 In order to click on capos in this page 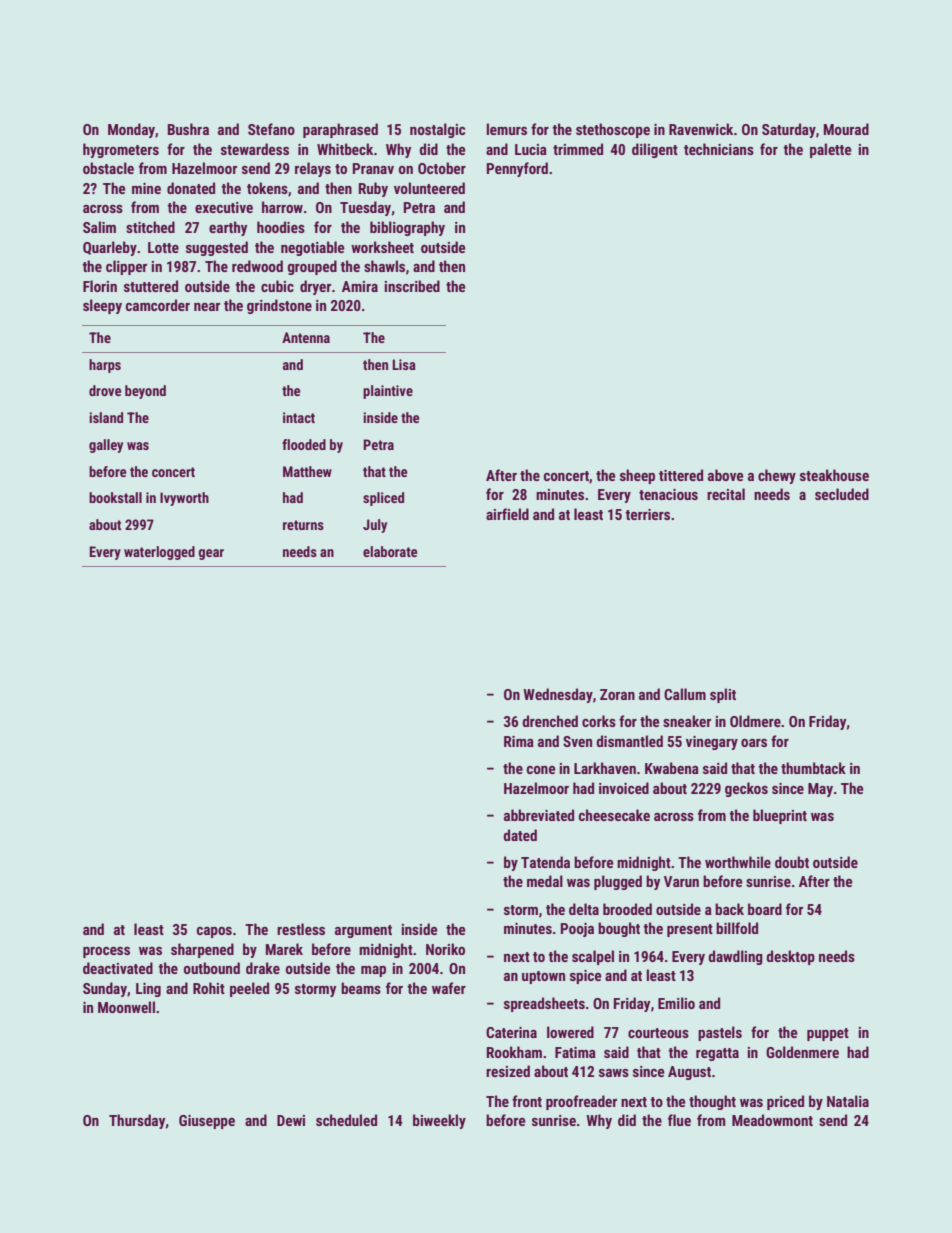, I will do `click(214, 932)`.
